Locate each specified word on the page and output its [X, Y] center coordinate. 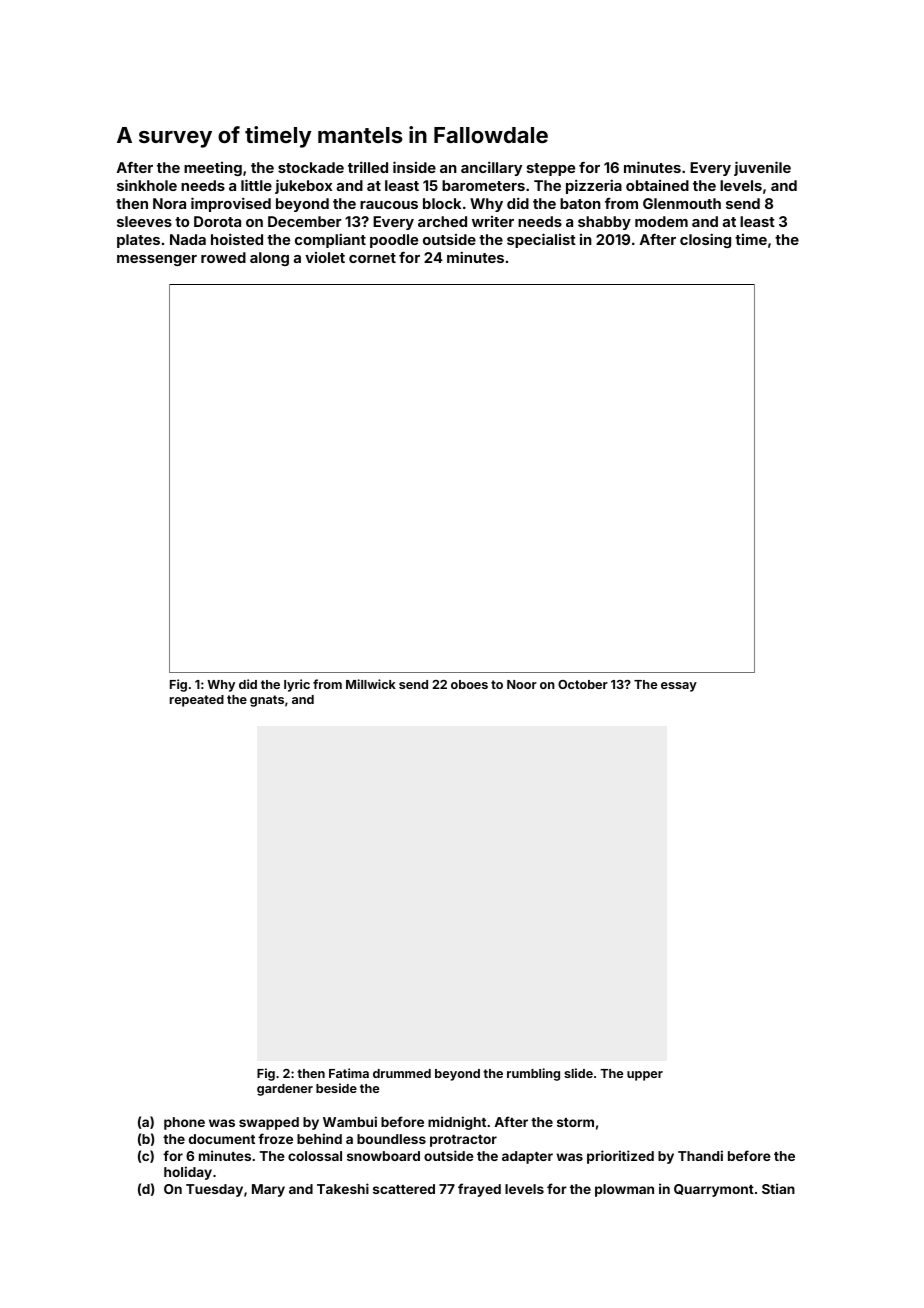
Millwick [371, 684]
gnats [267, 701]
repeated [197, 701]
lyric [297, 685]
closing [705, 240]
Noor [522, 684]
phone [184, 1123]
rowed [223, 257]
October [583, 684]
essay [679, 687]
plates [138, 241]
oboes [469, 684]
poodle [394, 241]
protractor [463, 1141]
